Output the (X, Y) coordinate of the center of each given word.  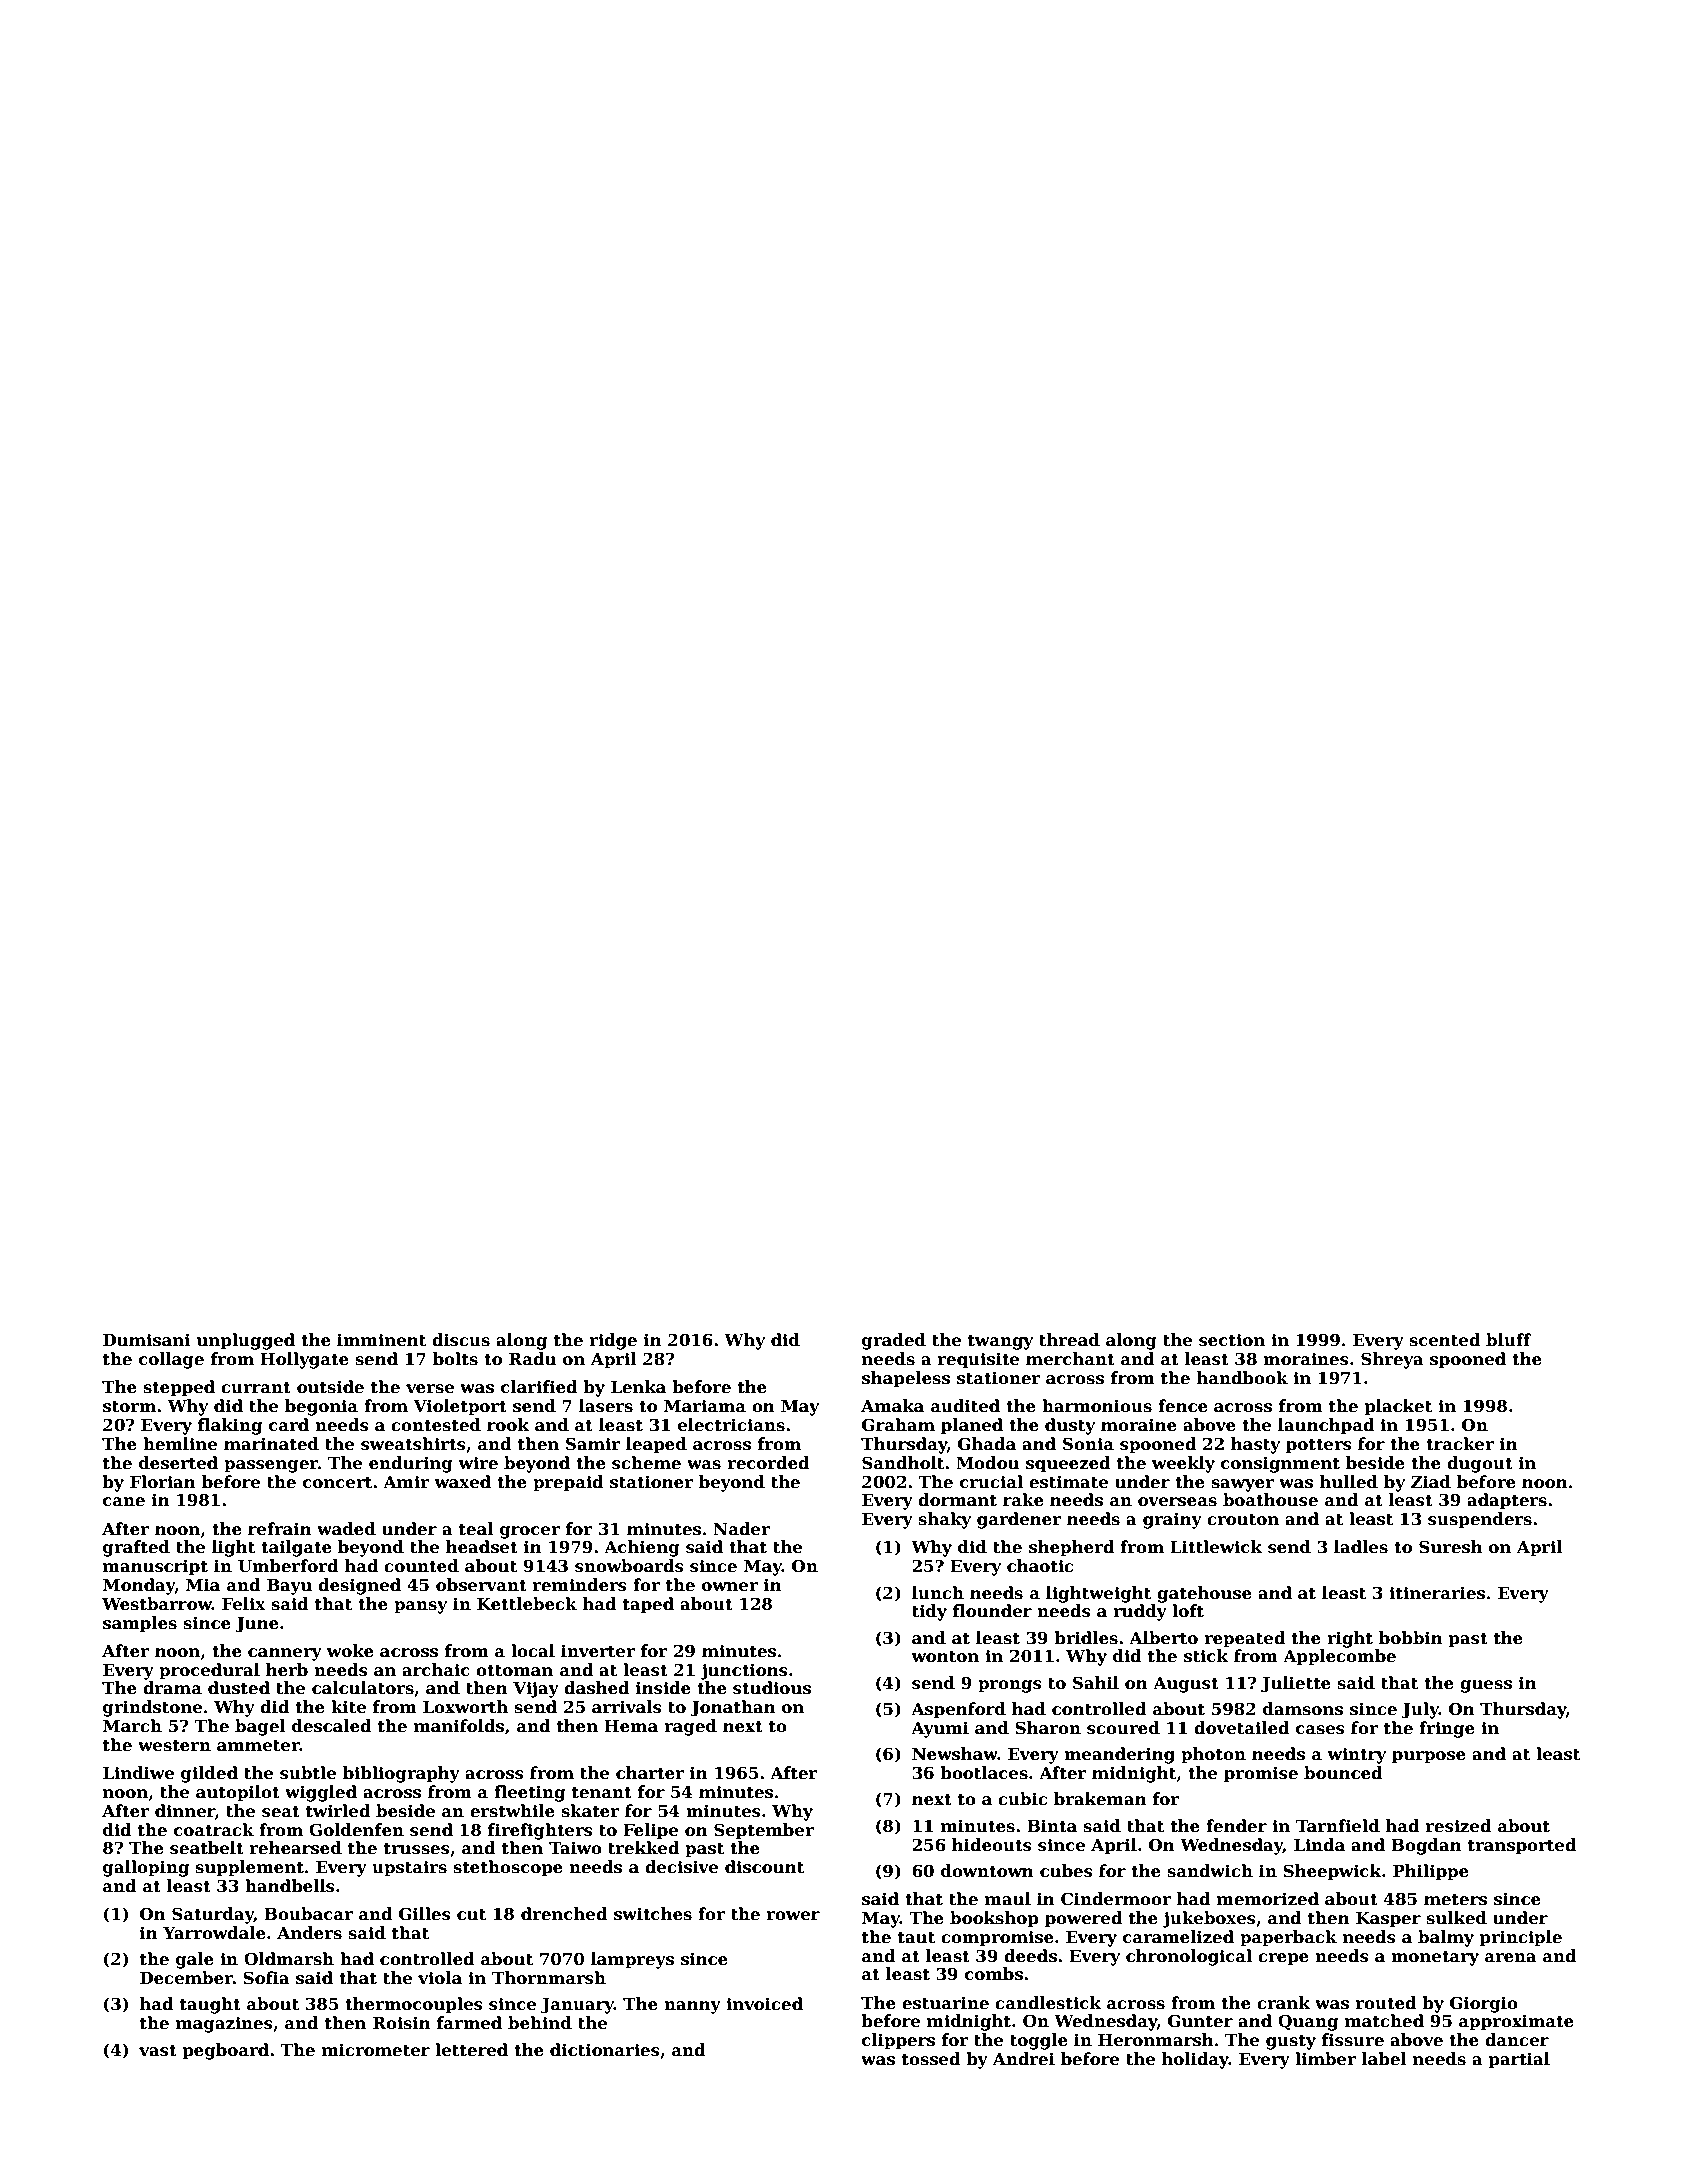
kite (348, 1707)
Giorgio (1484, 2004)
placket (1398, 1407)
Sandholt (903, 1463)
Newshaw (955, 1754)
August (1186, 1685)
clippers (898, 2041)
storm (129, 1407)
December (186, 1978)
